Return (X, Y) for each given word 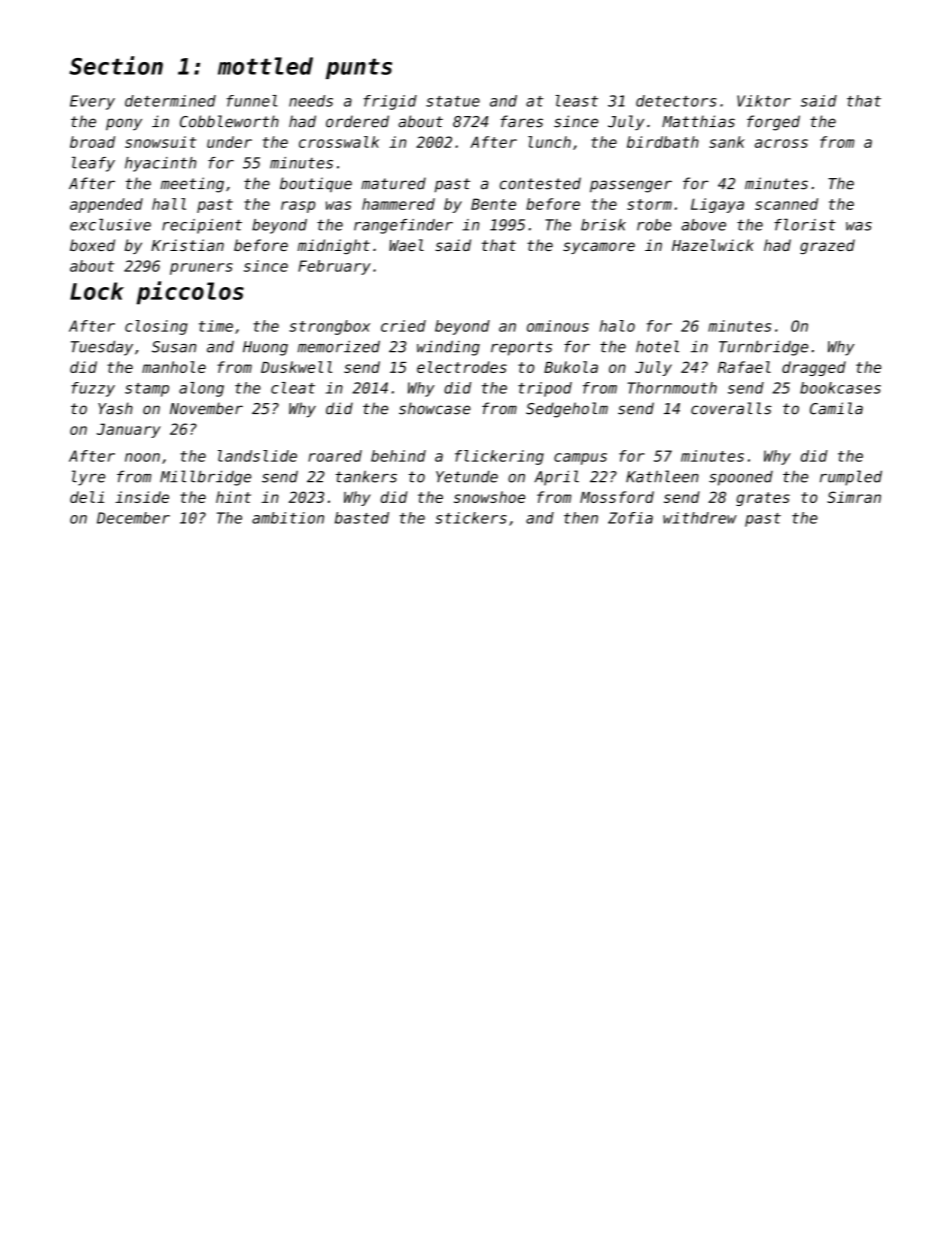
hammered (398, 204)
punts (359, 68)
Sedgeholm (567, 410)
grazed (827, 246)
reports (521, 348)
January (129, 430)
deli (87, 497)
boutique (316, 185)
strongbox (329, 327)
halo (617, 326)
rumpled (851, 478)
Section (116, 65)
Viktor (764, 101)
